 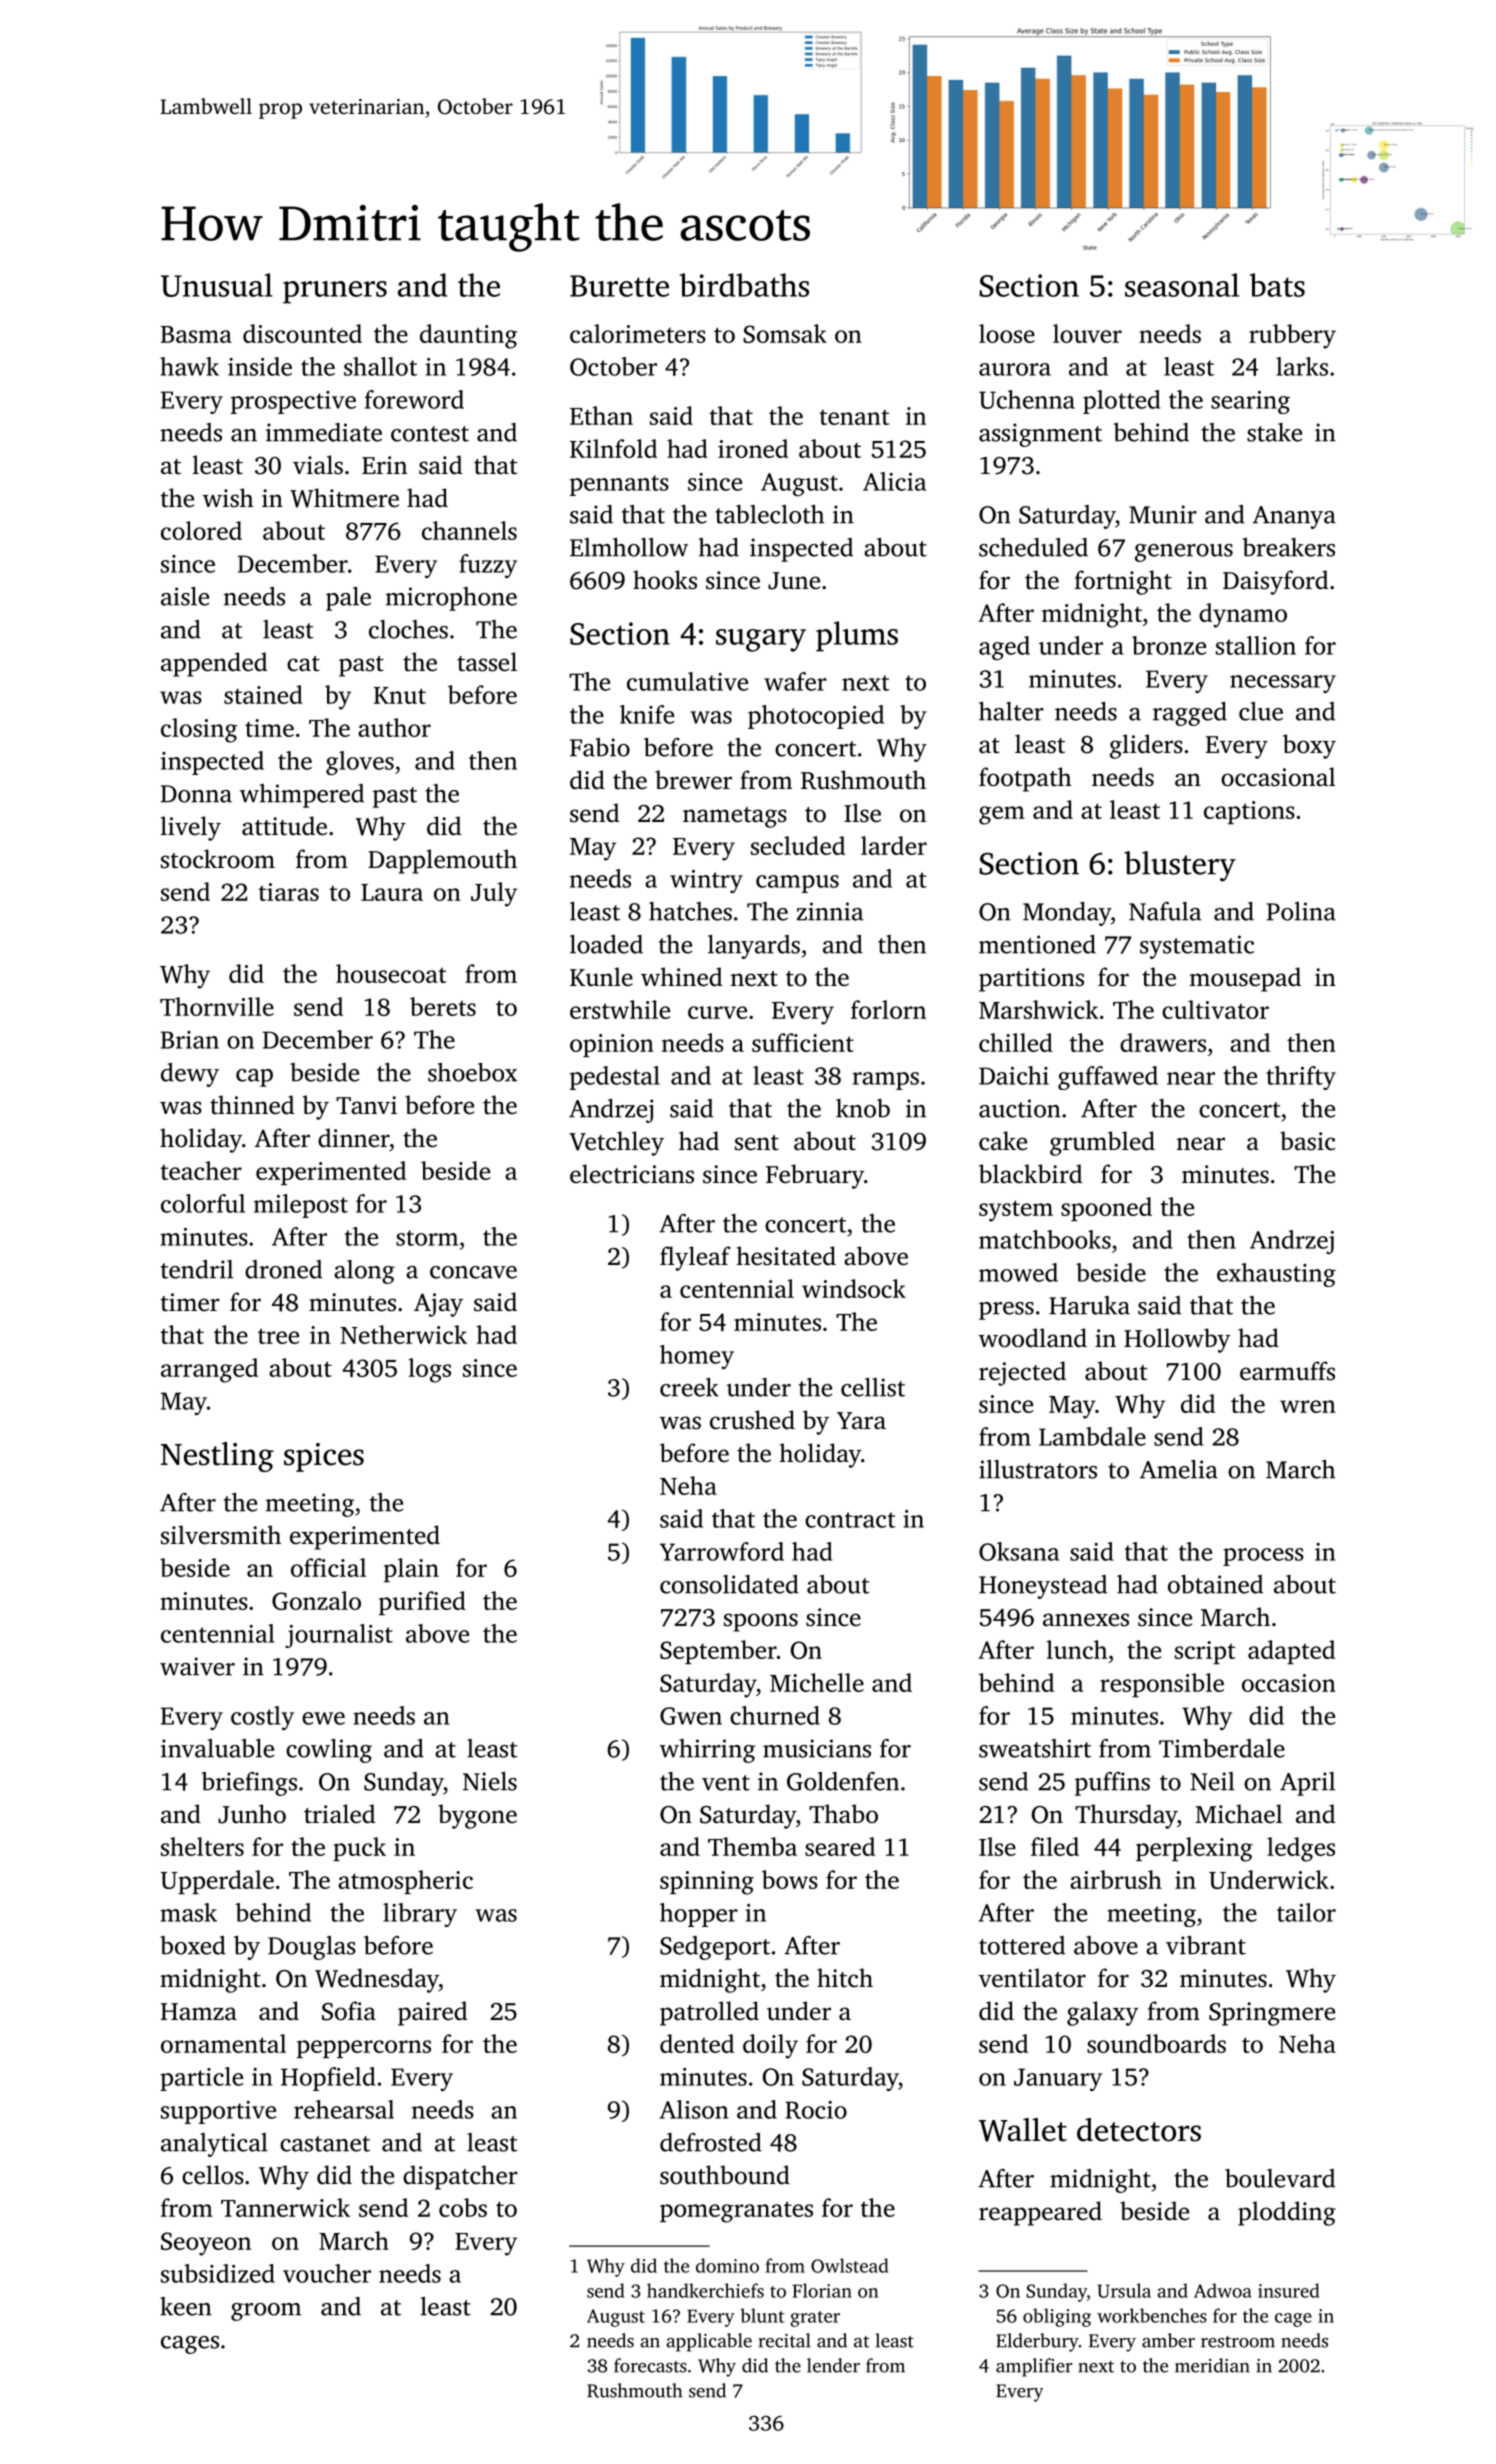 I want to click on cobs, so click(x=463, y=2207).
